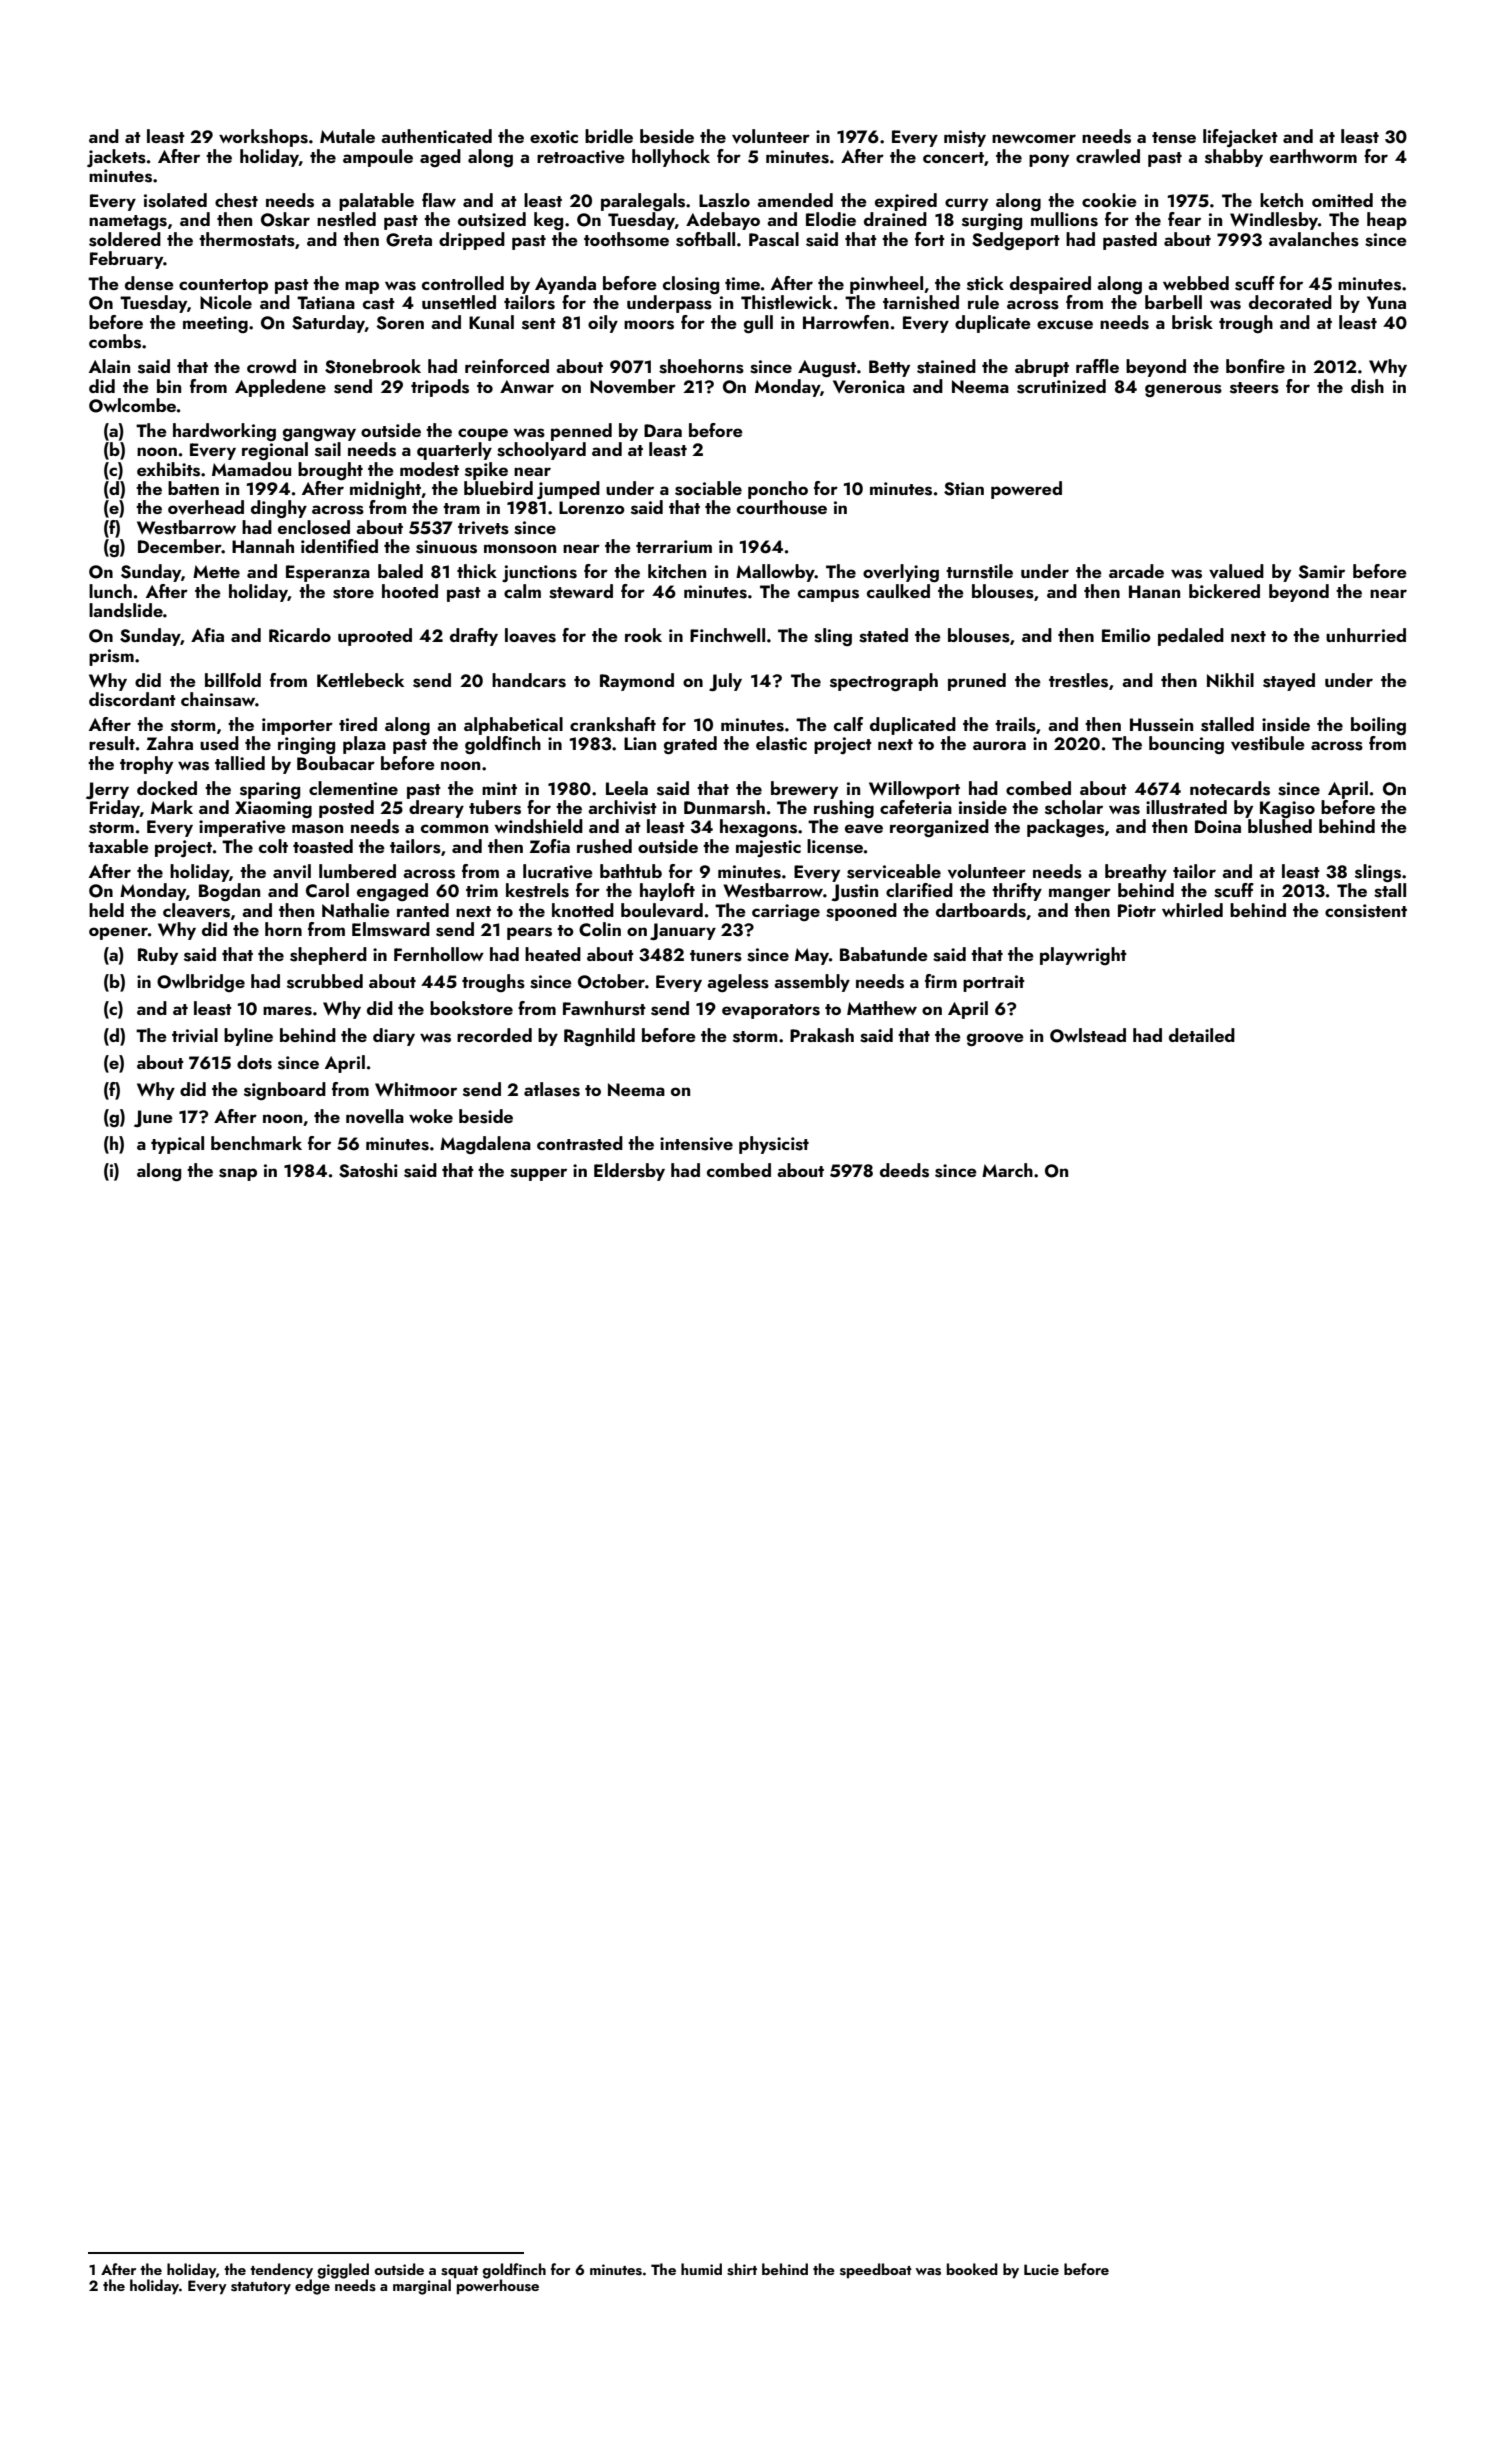 The image size is (1496, 2464). What do you see at coordinates (375, 637) in the screenshot?
I see `uprooted` at bounding box center [375, 637].
